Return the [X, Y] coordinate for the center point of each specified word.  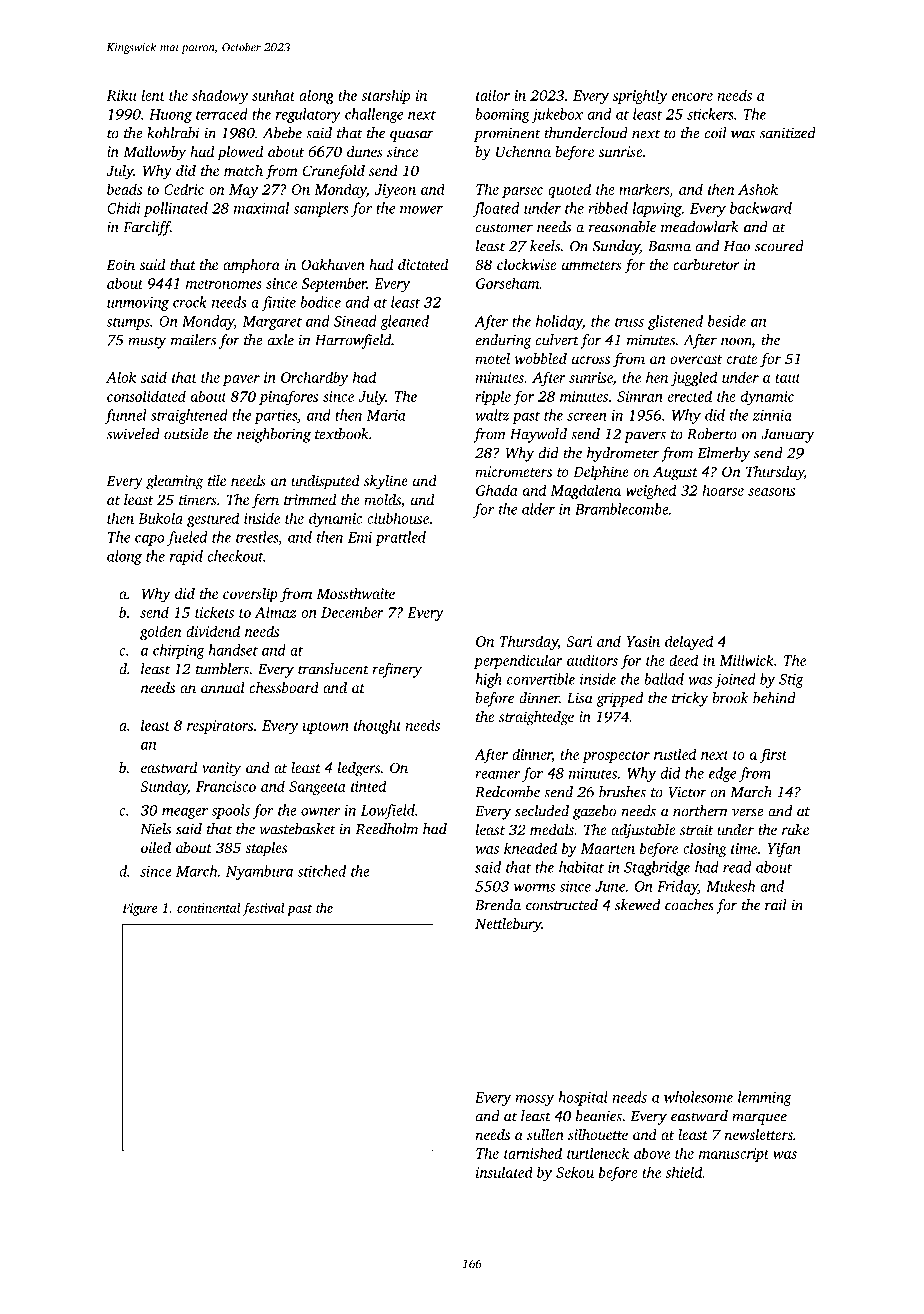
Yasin [643, 641]
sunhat [273, 95]
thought [377, 726]
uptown [326, 728]
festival [263, 909]
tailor [493, 95]
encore [692, 97]
